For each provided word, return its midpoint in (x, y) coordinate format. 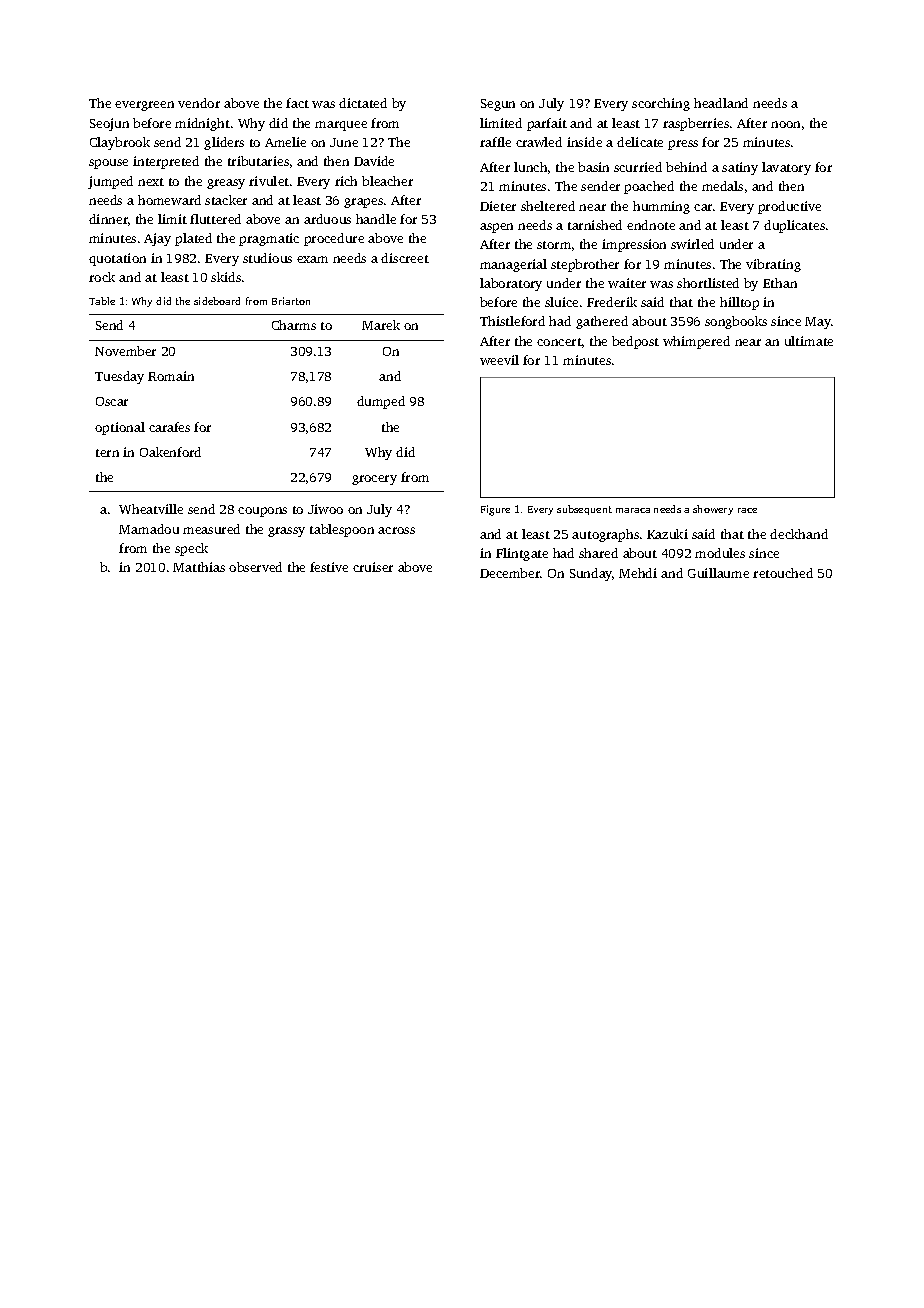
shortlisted (708, 283)
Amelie (285, 142)
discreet (405, 258)
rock (102, 277)
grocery (374, 480)
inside (584, 142)
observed (255, 567)
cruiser (373, 567)
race (747, 510)
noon (785, 124)
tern (107, 453)
